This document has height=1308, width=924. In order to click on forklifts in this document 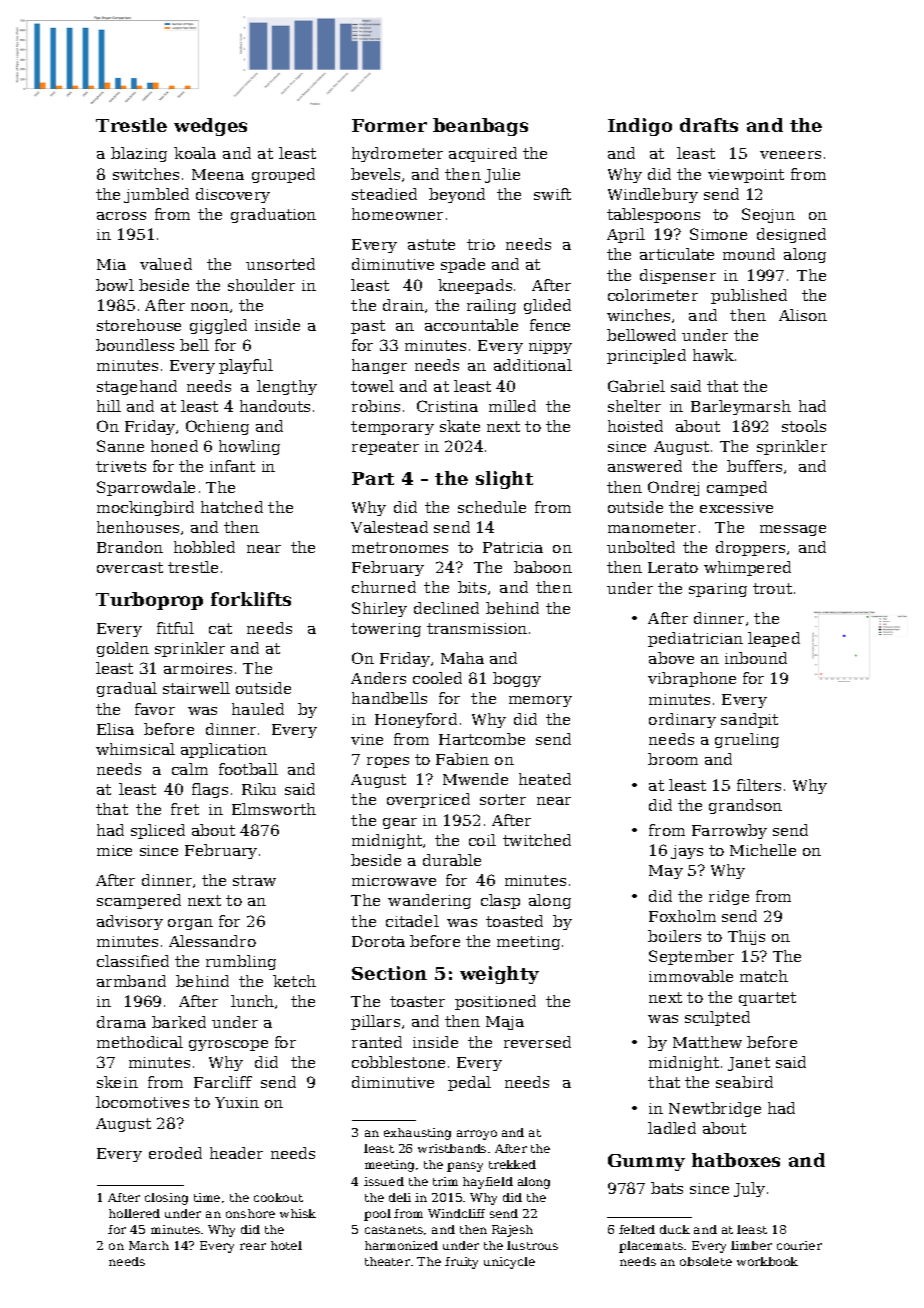, I will do `click(251, 599)`.
